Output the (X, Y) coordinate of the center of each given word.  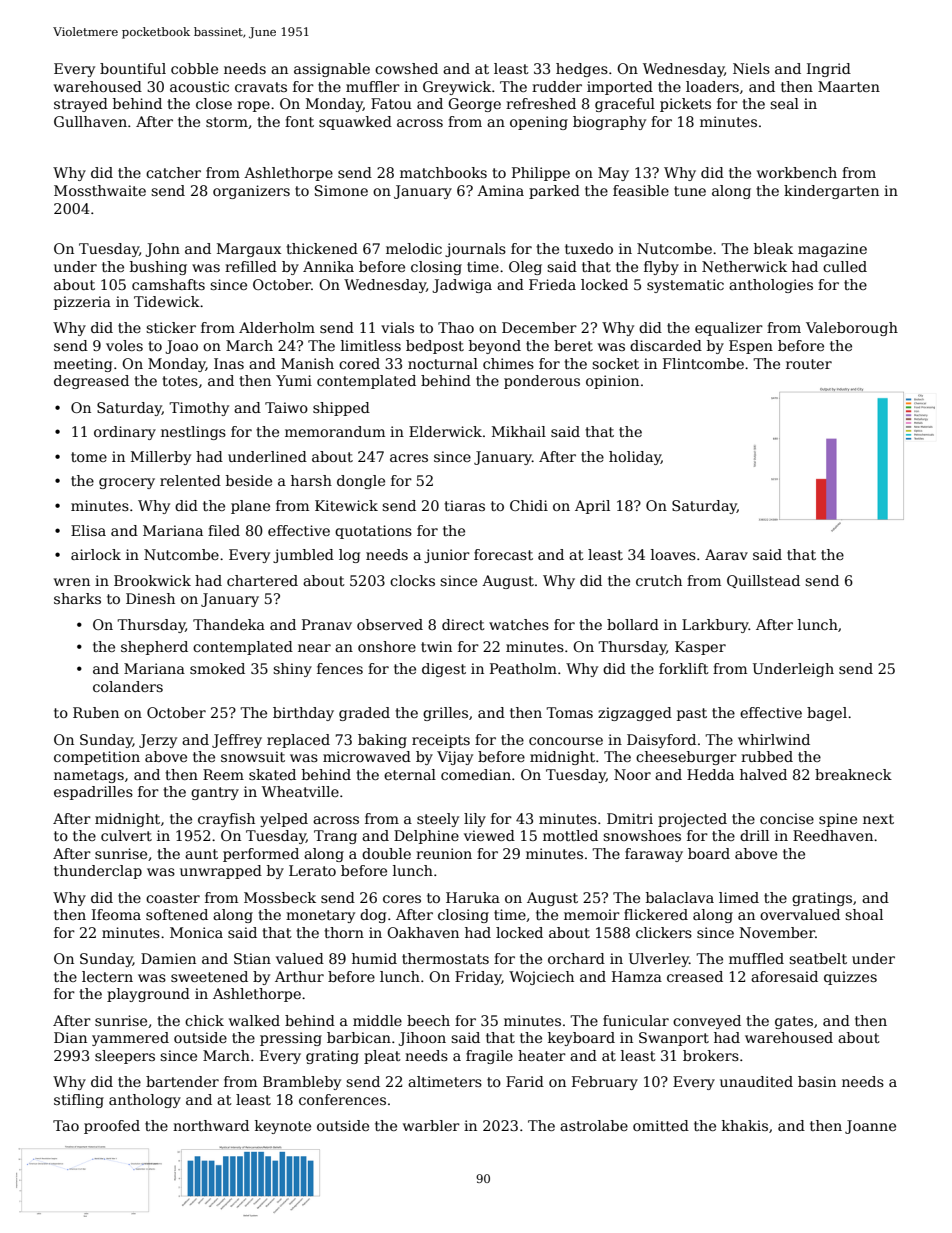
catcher (173, 172)
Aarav (726, 554)
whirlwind (774, 739)
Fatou (391, 103)
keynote (283, 1127)
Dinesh (150, 598)
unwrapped (221, 872)
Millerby (161, 458)
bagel (827, 714)
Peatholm (523, 668)
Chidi (529, 505)
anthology (145, 1101)
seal (784, 103)
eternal (410, 774)
